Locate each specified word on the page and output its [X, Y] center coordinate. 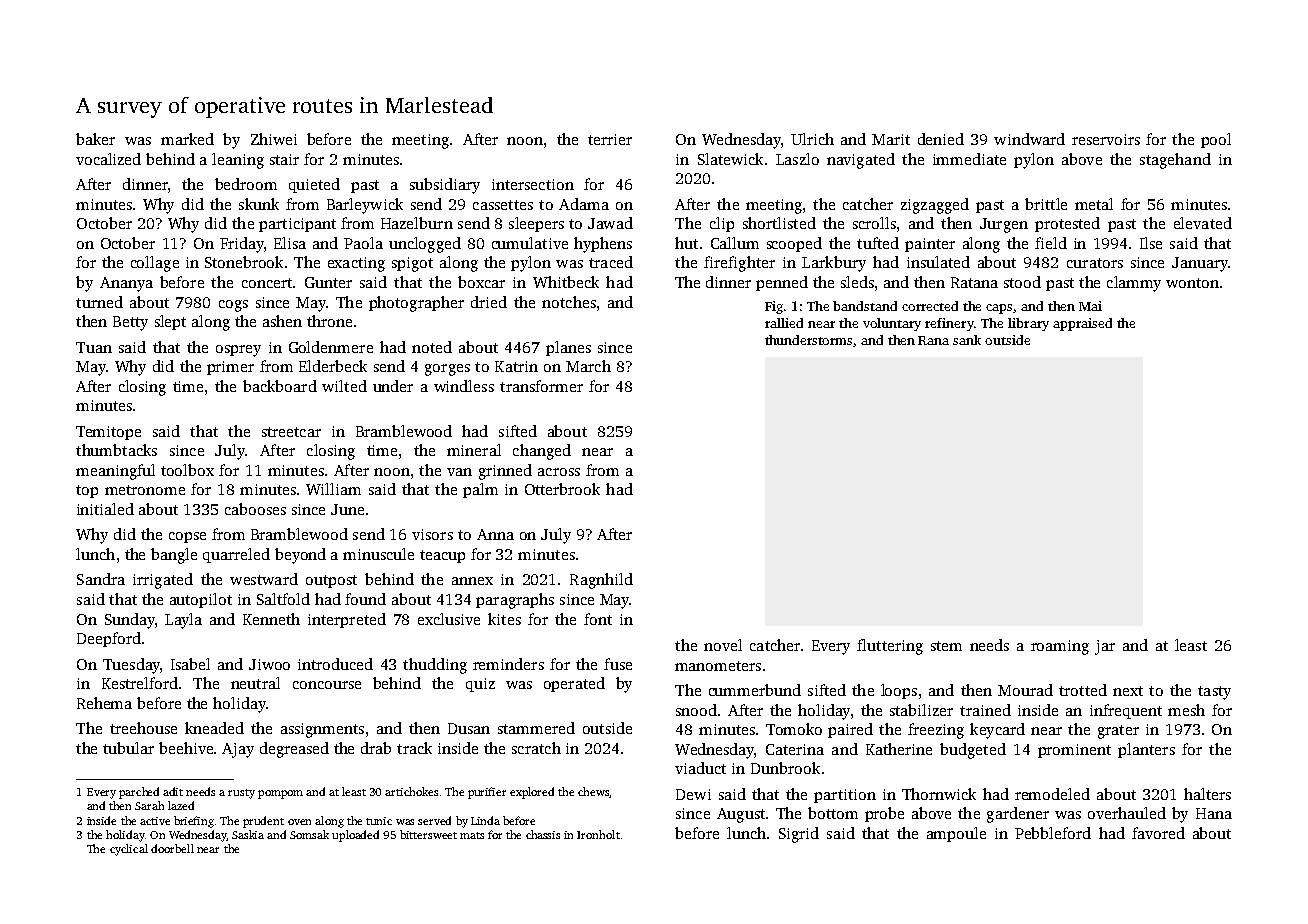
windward [1029, 139]
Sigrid [799, 835]
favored [1158, 833]
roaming [1060, 647]
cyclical [129, 850]
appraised [1082, 324]
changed [542, 452]
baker [95, 139]
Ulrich [812, 139]
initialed [105, 509]
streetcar [291, 432]
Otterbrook [562, 489]
